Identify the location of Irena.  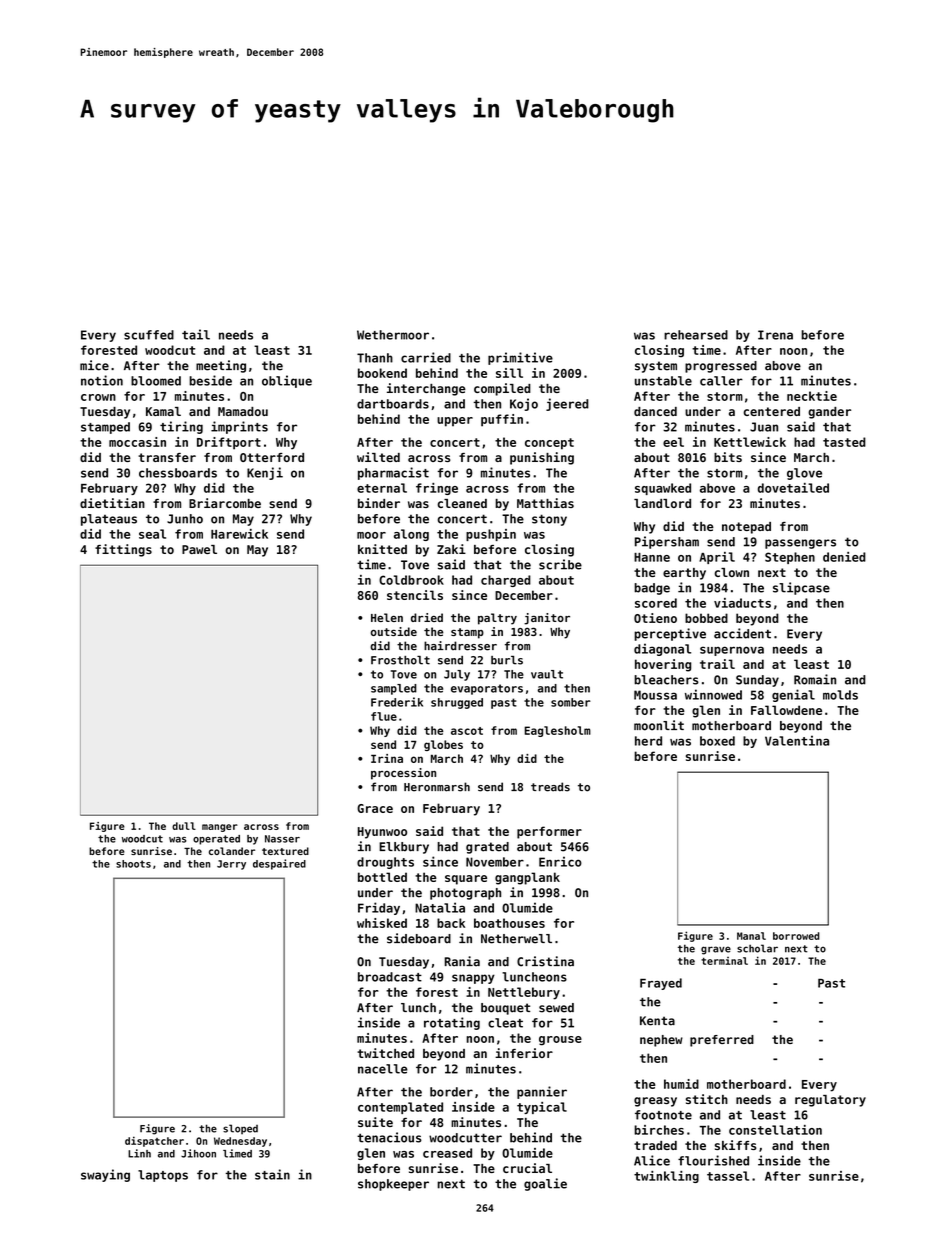
(775, 335).
